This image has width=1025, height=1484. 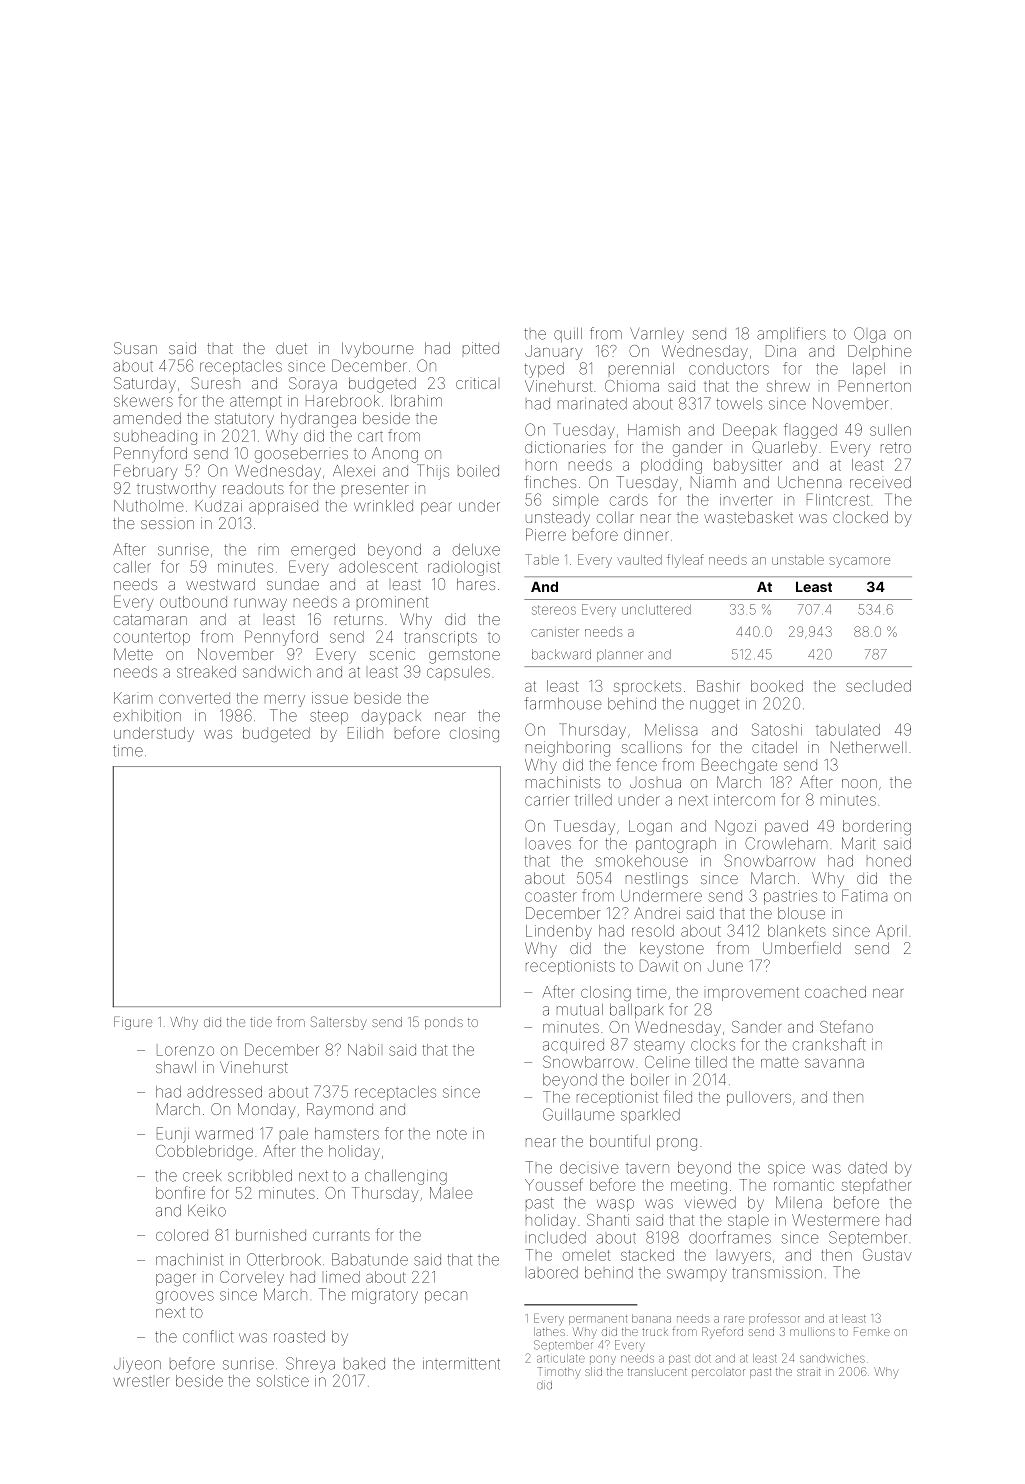 I want to click on Shreya, so click(x=310, y=1365).
